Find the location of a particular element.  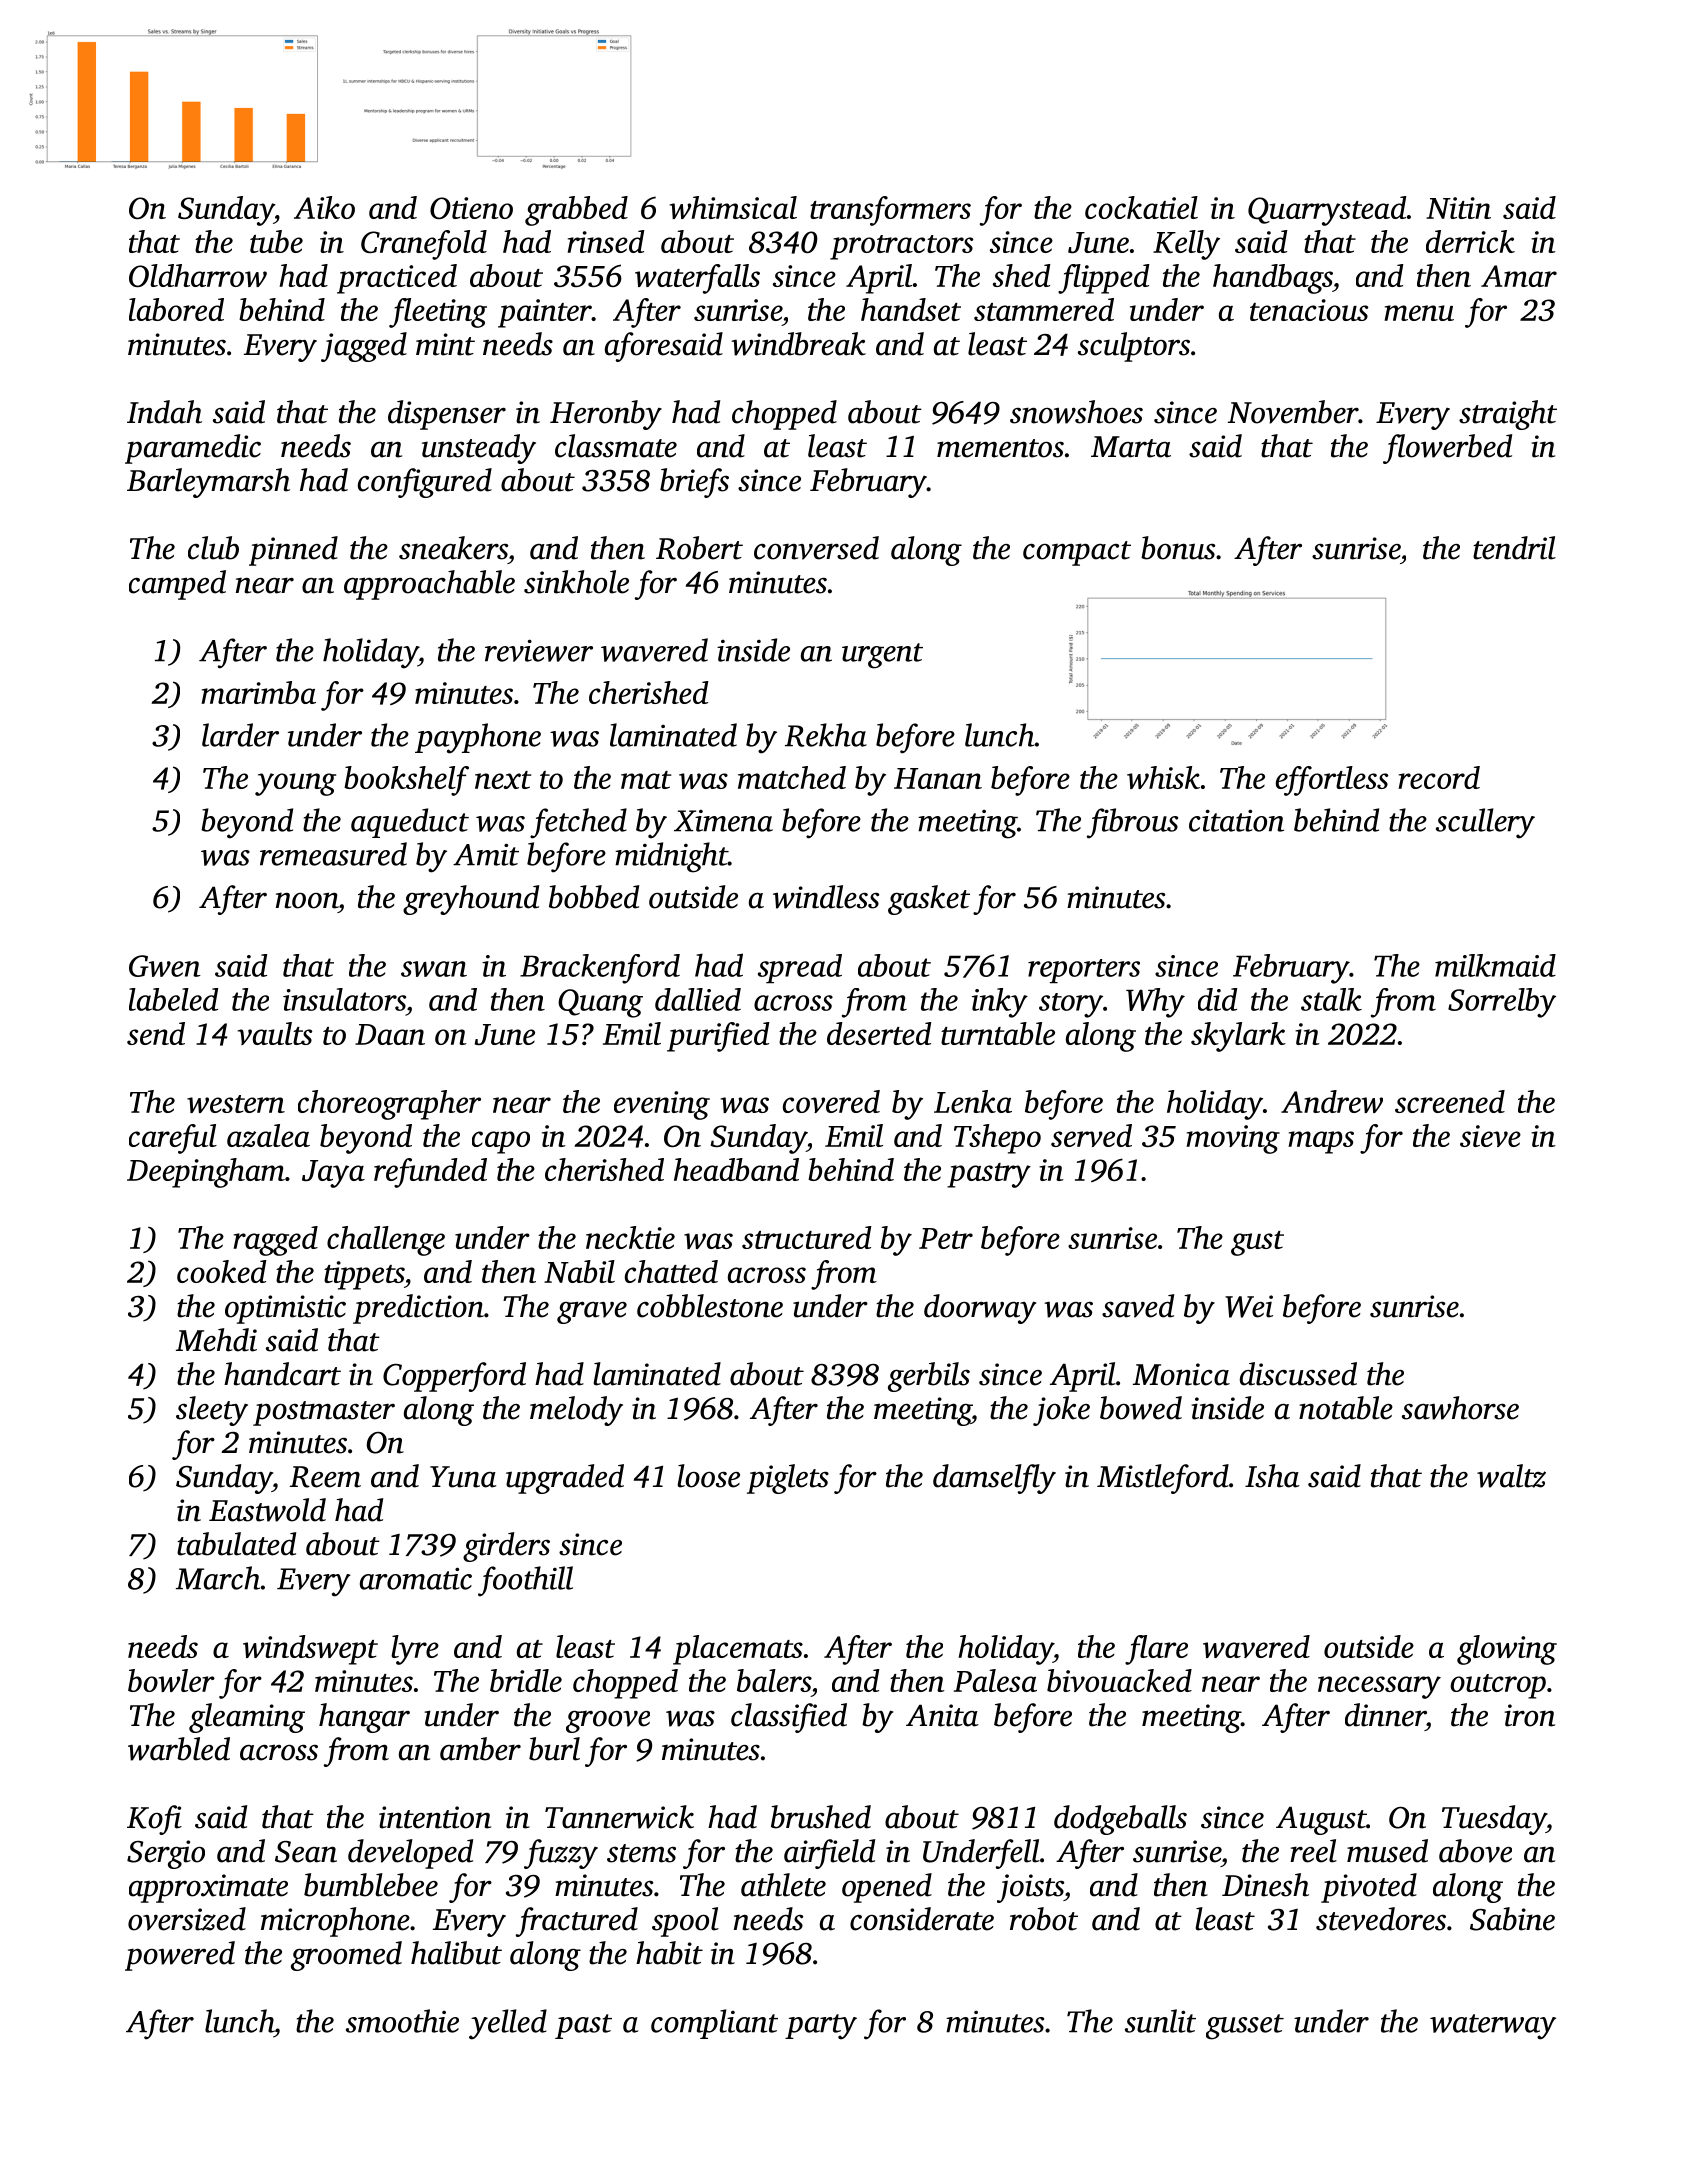

gleaming is located at coordinates (247, 1718).
